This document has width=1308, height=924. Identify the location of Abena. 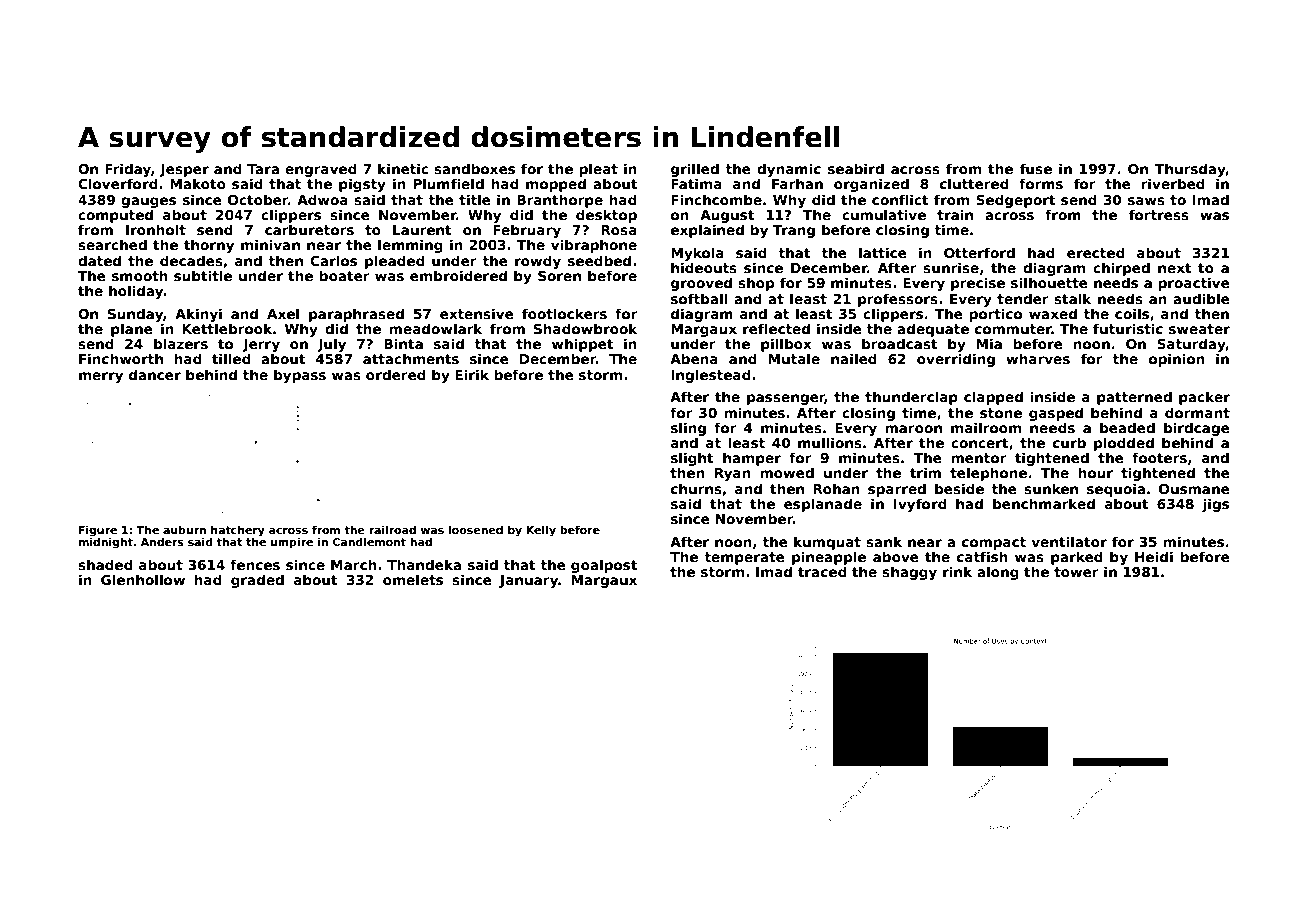
(694, 358).
